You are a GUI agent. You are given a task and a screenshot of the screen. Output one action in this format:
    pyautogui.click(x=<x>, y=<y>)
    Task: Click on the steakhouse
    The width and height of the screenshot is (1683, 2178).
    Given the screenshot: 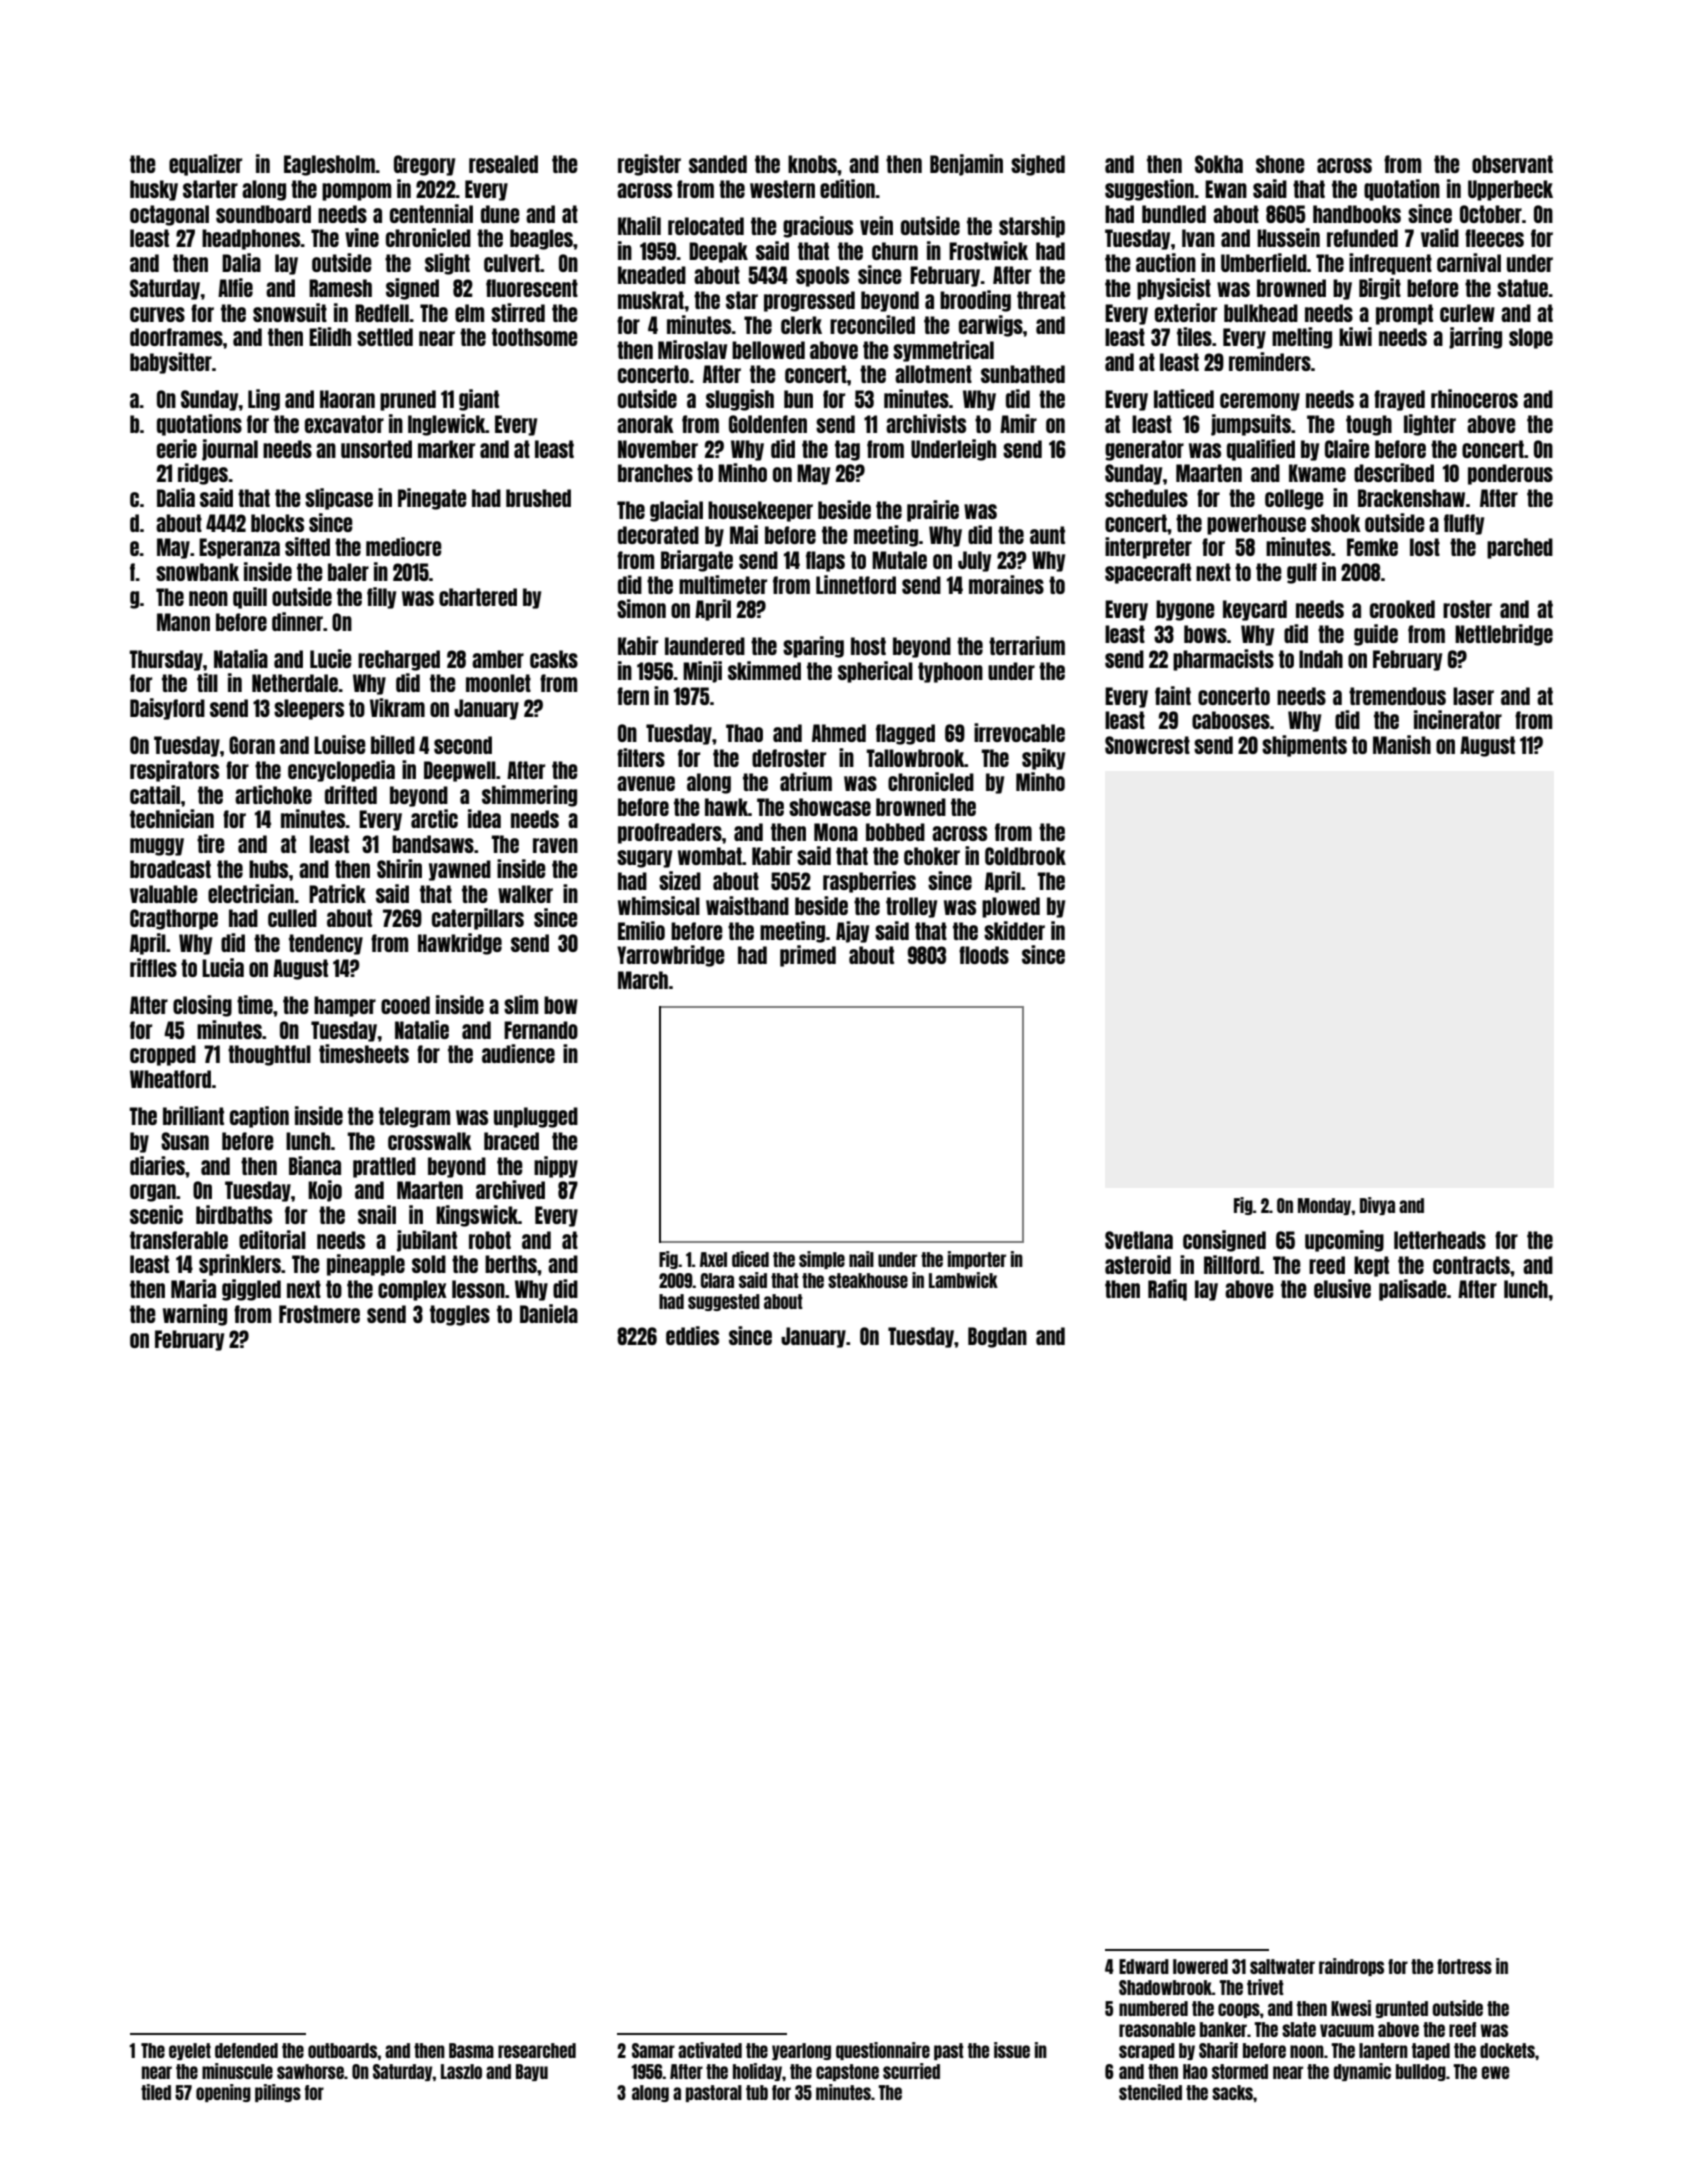 What is the action you would take?
    pyautogui.click(x=868, y=1280)
